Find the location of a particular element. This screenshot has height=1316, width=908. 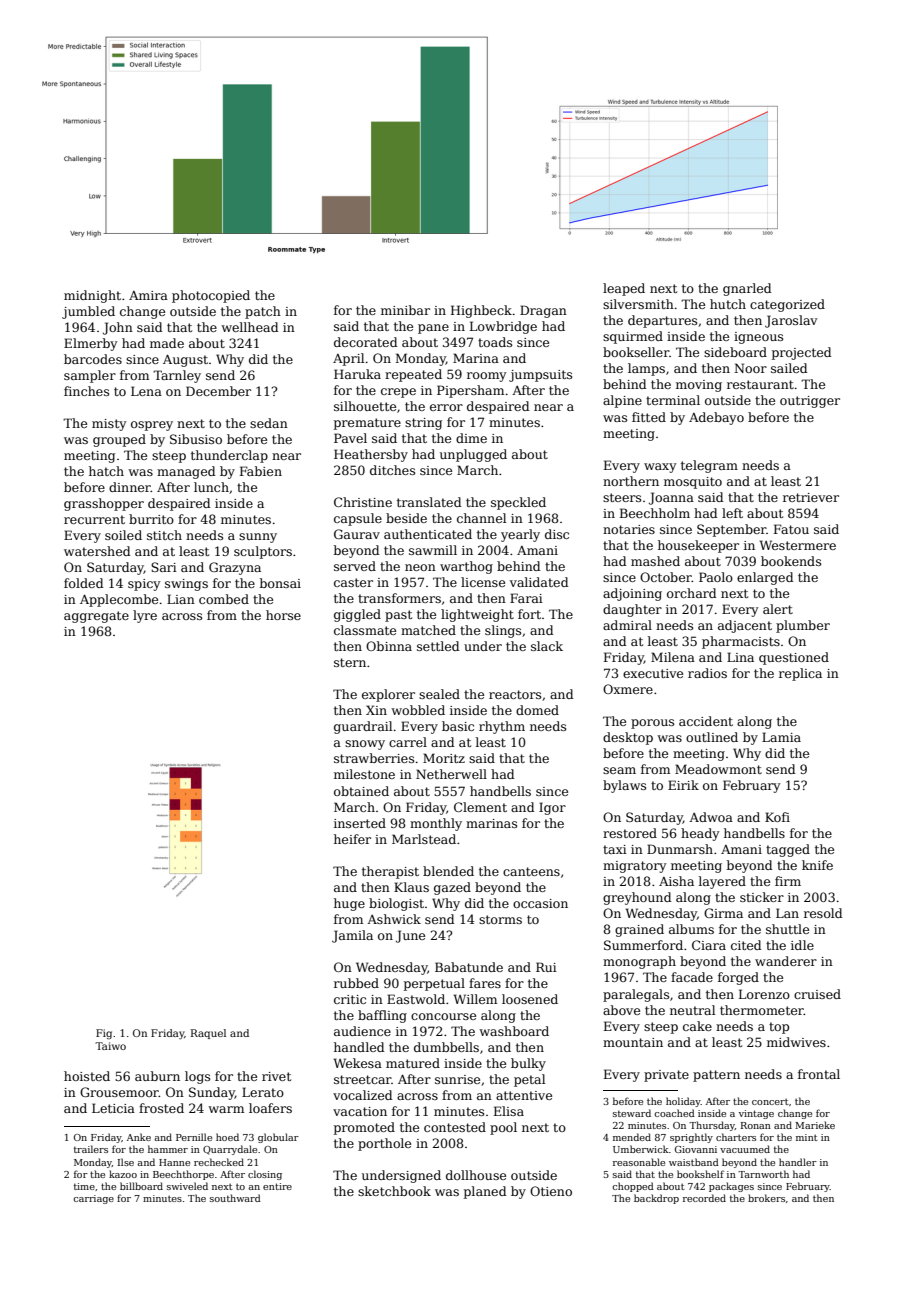

leaped is located at coordinates (624, 289).
